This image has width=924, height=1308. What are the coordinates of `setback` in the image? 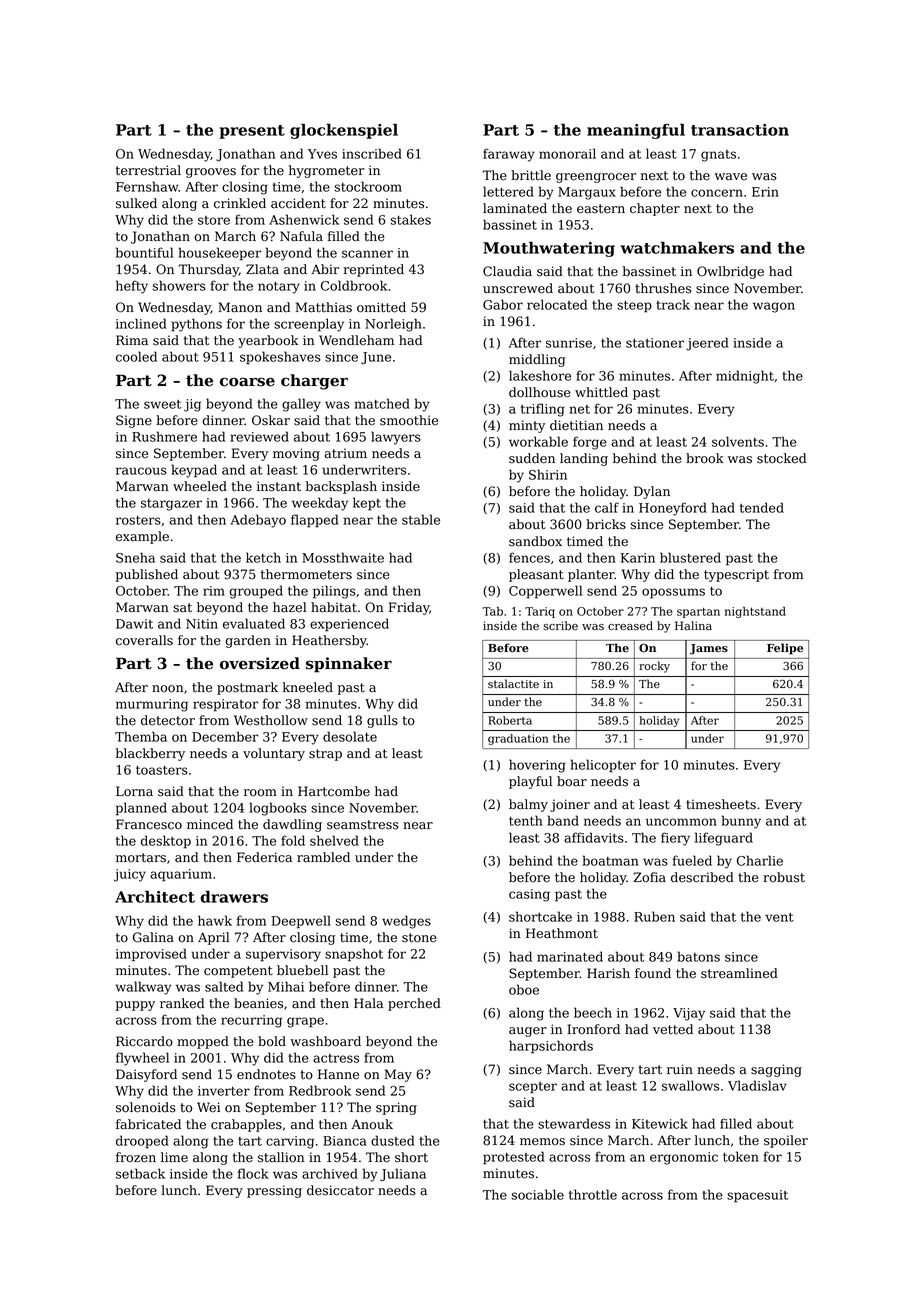 It's located at (140, 1173).
